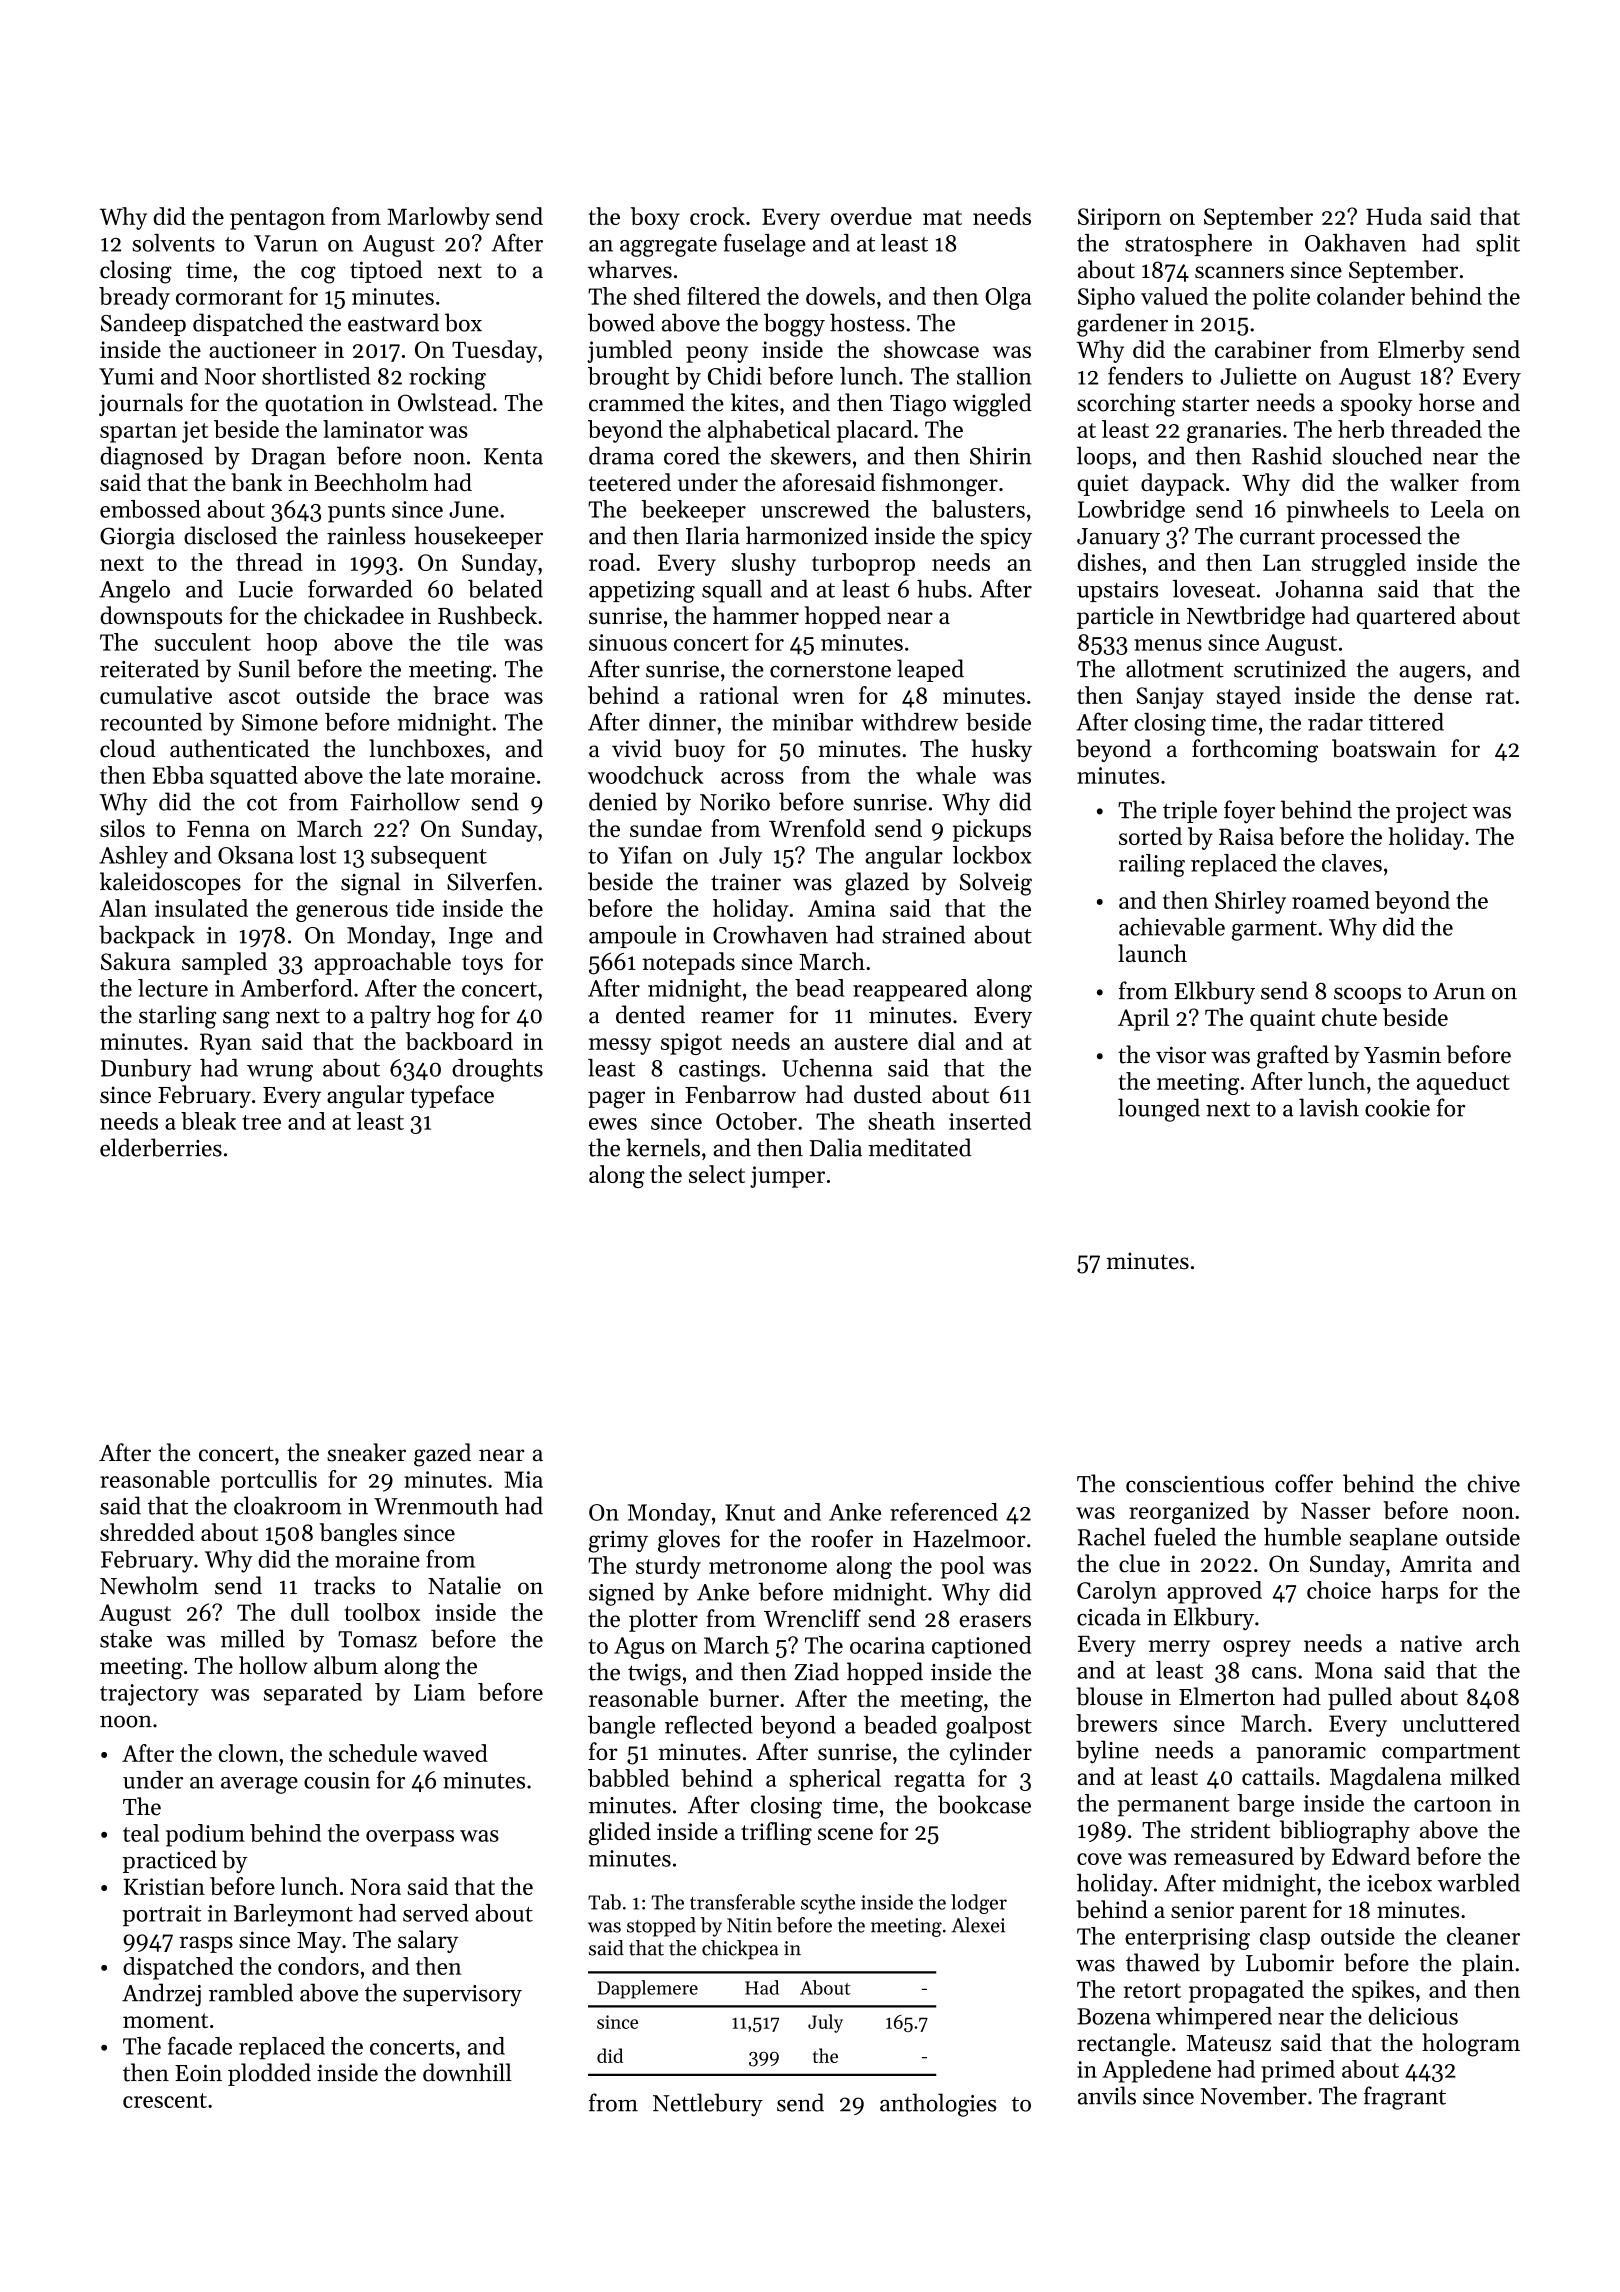 The image size is (1620, 2292). Describe the element at coordinates (708, 2105) in the screenshot. I see `Nettlebury` at that location.
